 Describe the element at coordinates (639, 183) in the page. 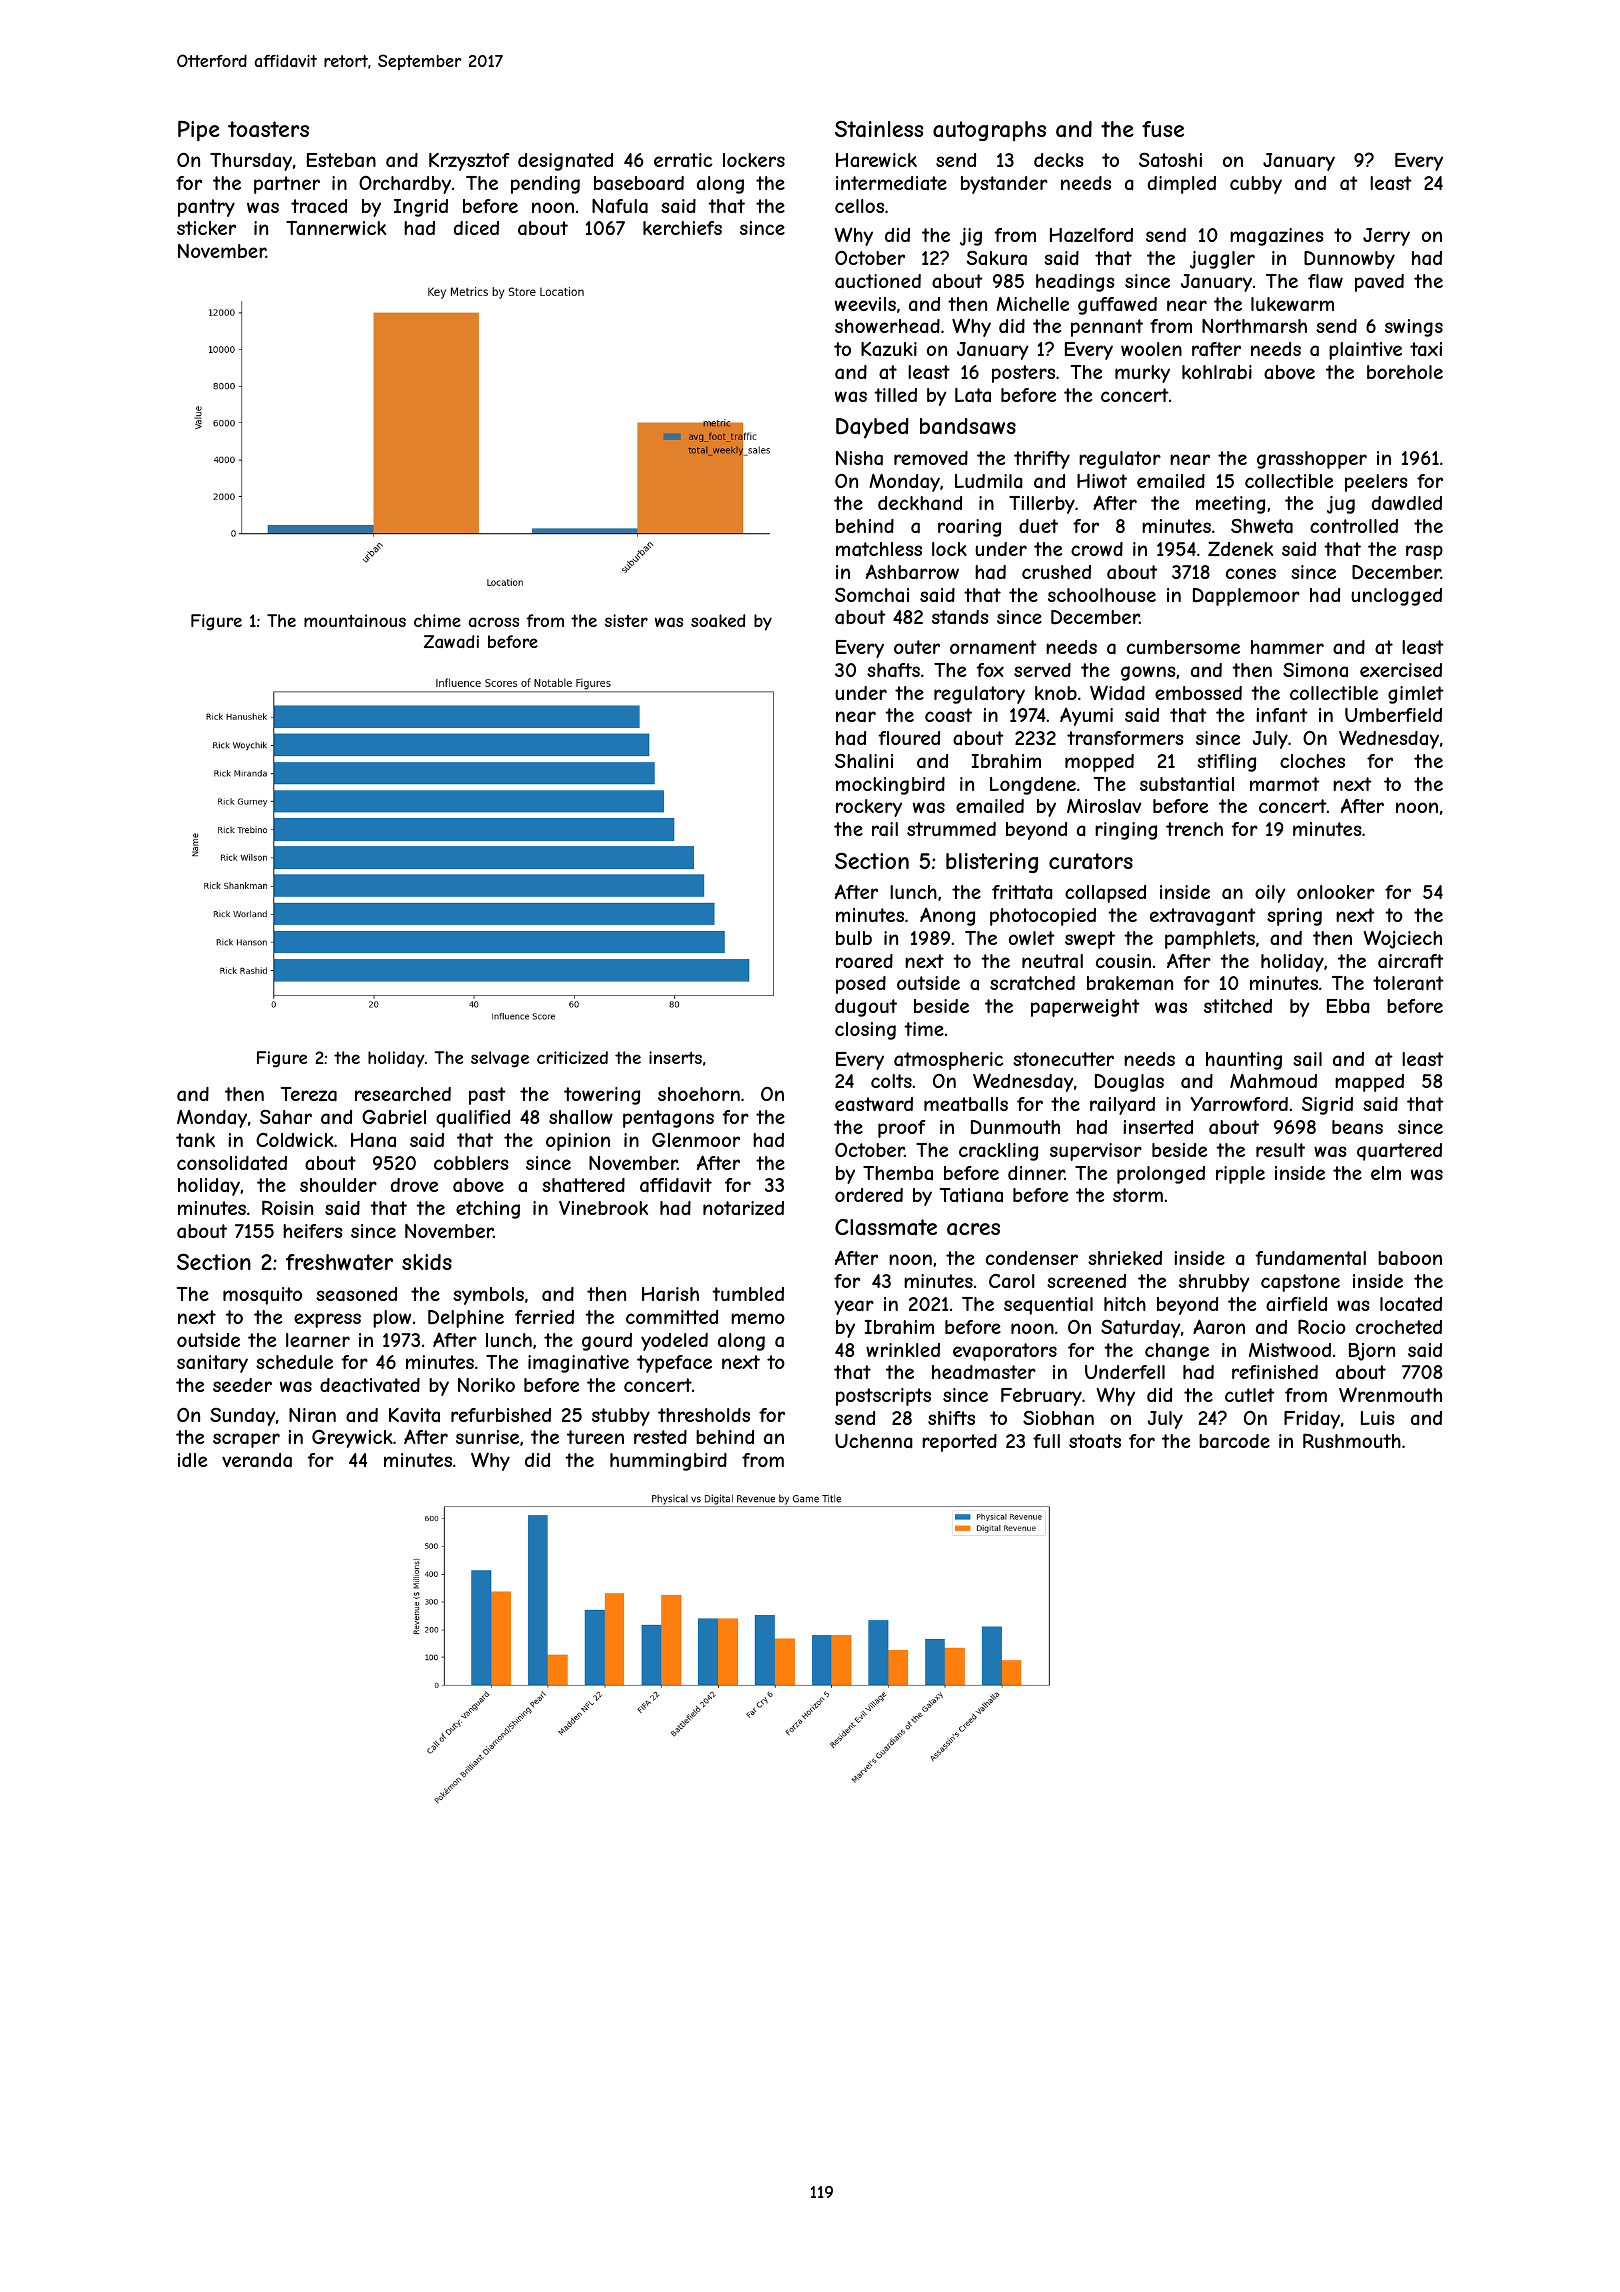

I see `baseboard` at that location.
